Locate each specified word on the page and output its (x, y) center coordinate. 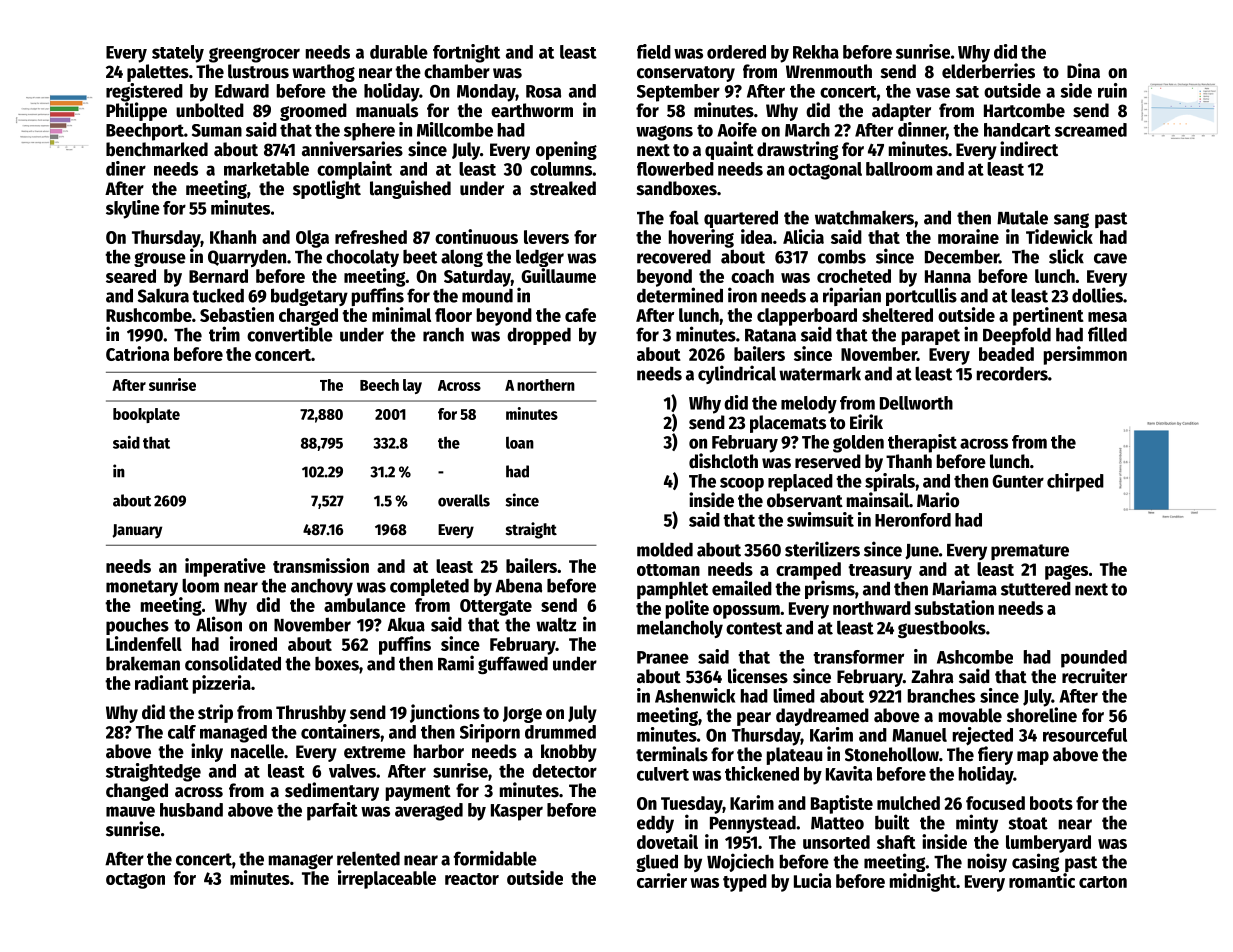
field (654, 51)
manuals (387, 110)
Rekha (816, 52)
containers (340, 731)
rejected (983, 736)
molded (665, 549)
